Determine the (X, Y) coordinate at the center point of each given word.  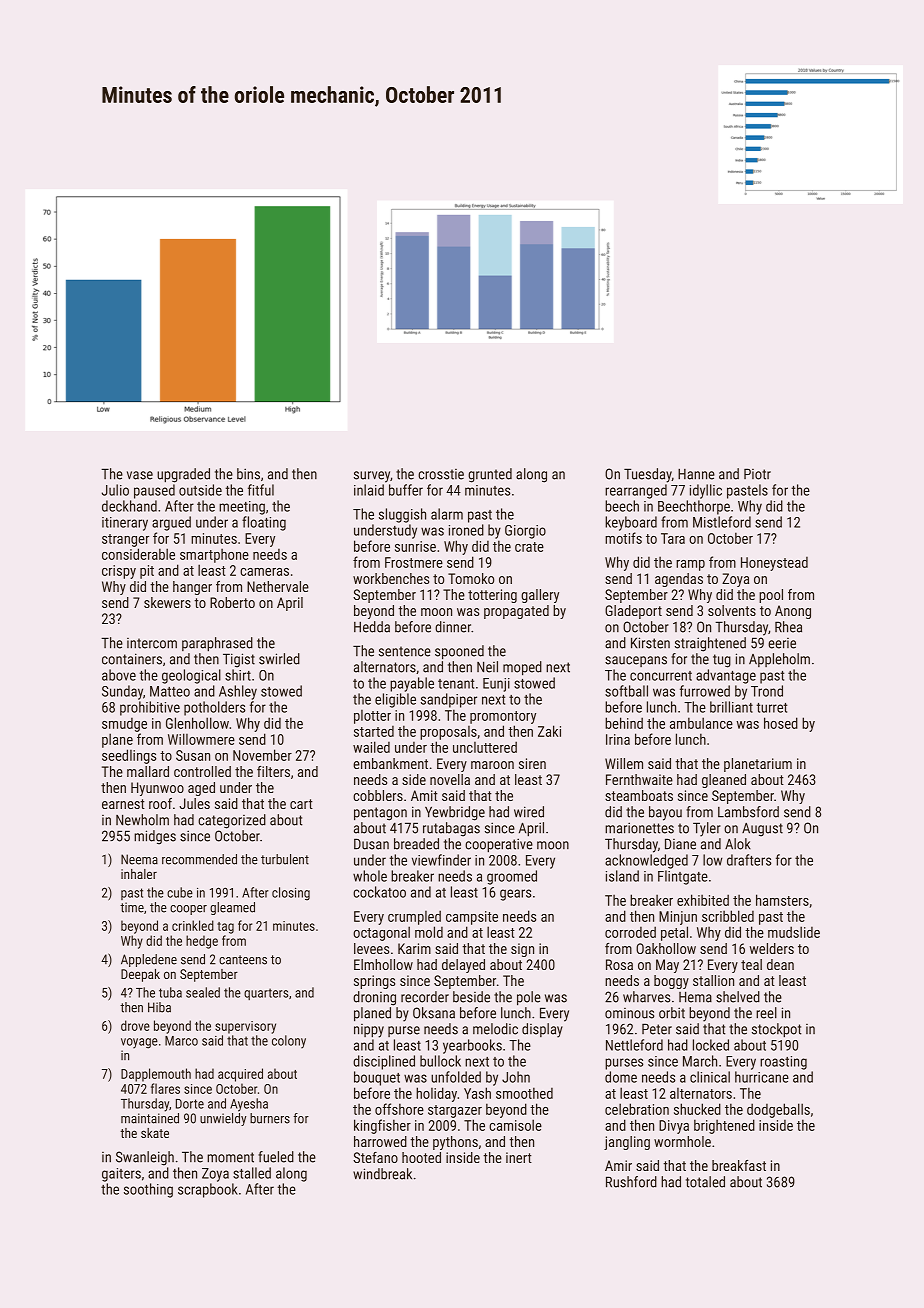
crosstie (441, 474)
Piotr (757, 474)
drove (135, 1025)
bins (248, 474)
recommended (199, 859)
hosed (781, 723)
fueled (276, 1157)
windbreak (382, 1174)
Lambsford (748, 812)
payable (412, 684)
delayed (463, 966)
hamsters (782, 900)
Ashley (238, 692)
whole (370, 876)
